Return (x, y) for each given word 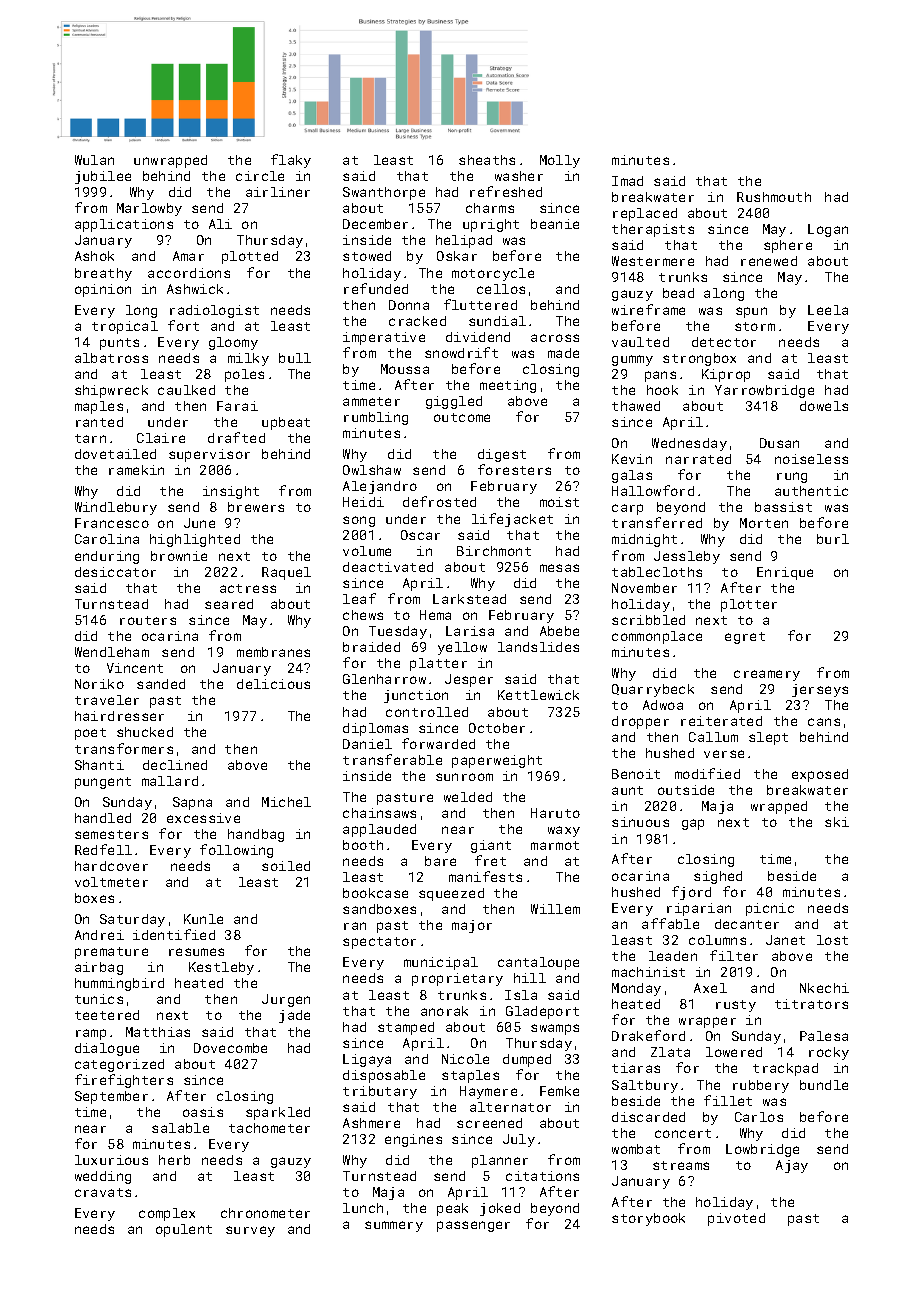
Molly (560, 161)
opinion (103, 290)
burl (833, 539)
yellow (462, 648)
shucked (145, 732)
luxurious (111, 1160)
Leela (828, 310)
